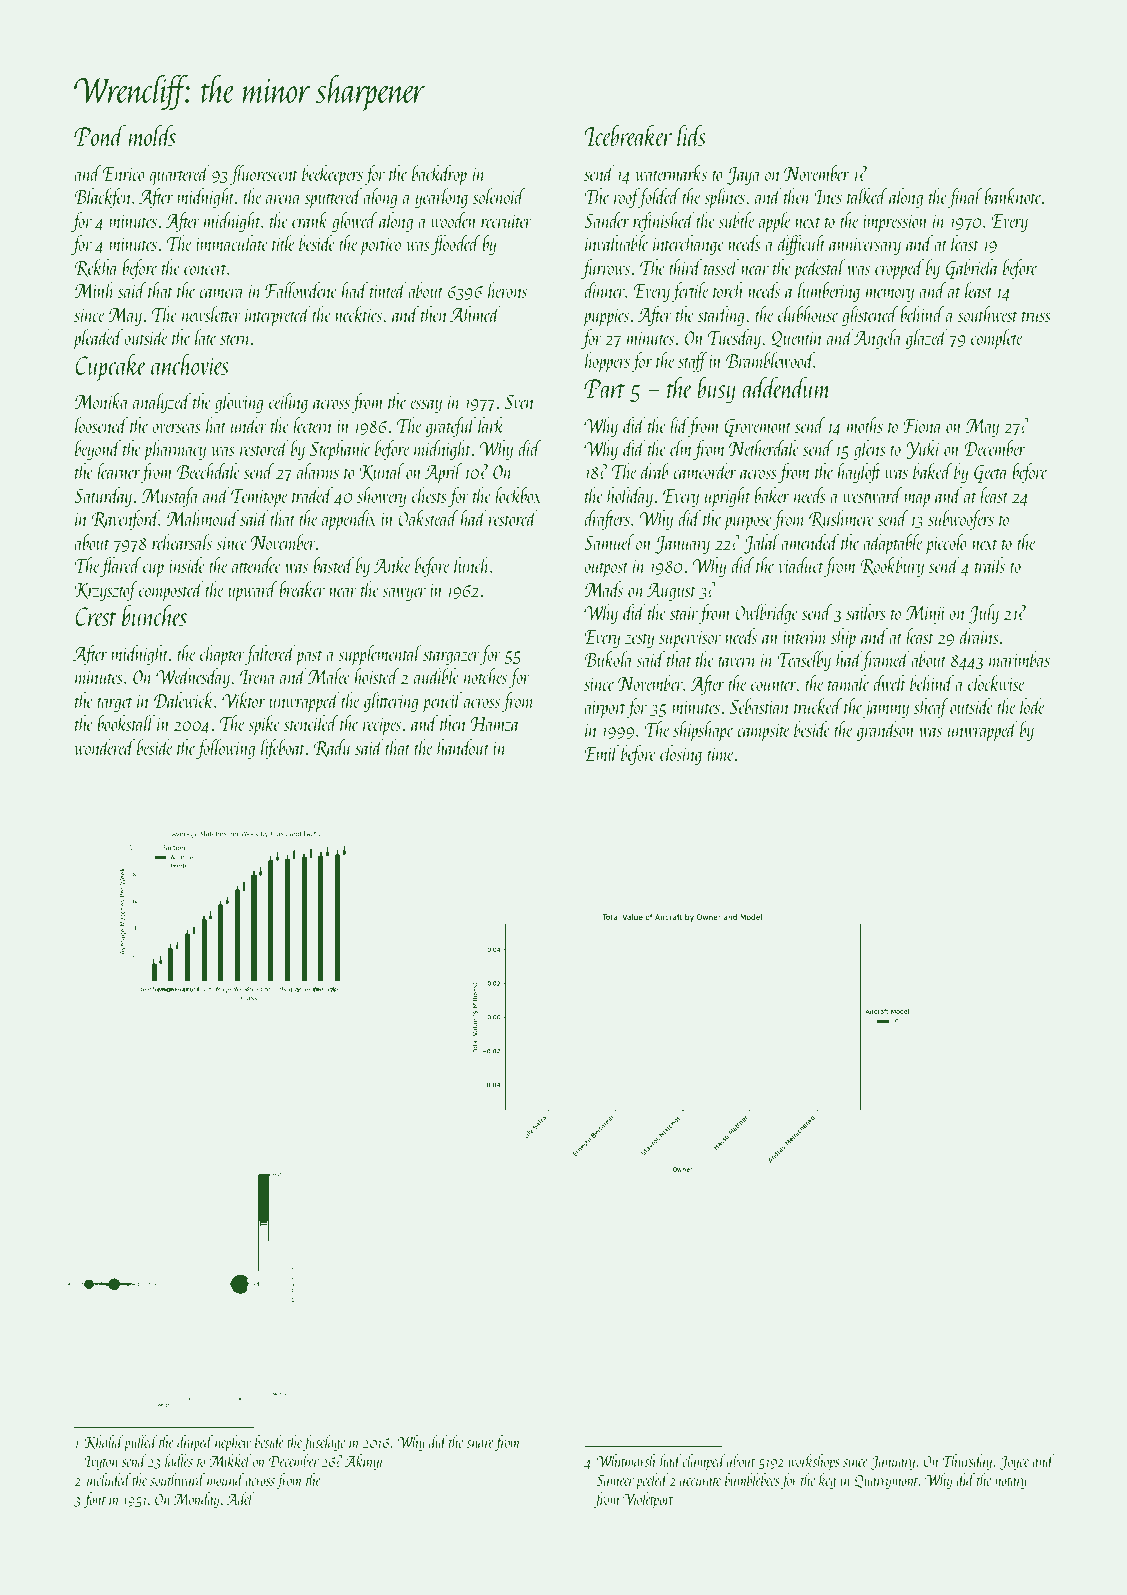 The image size is (1127, 1595). I want to click on handout, so click(463, 747).
